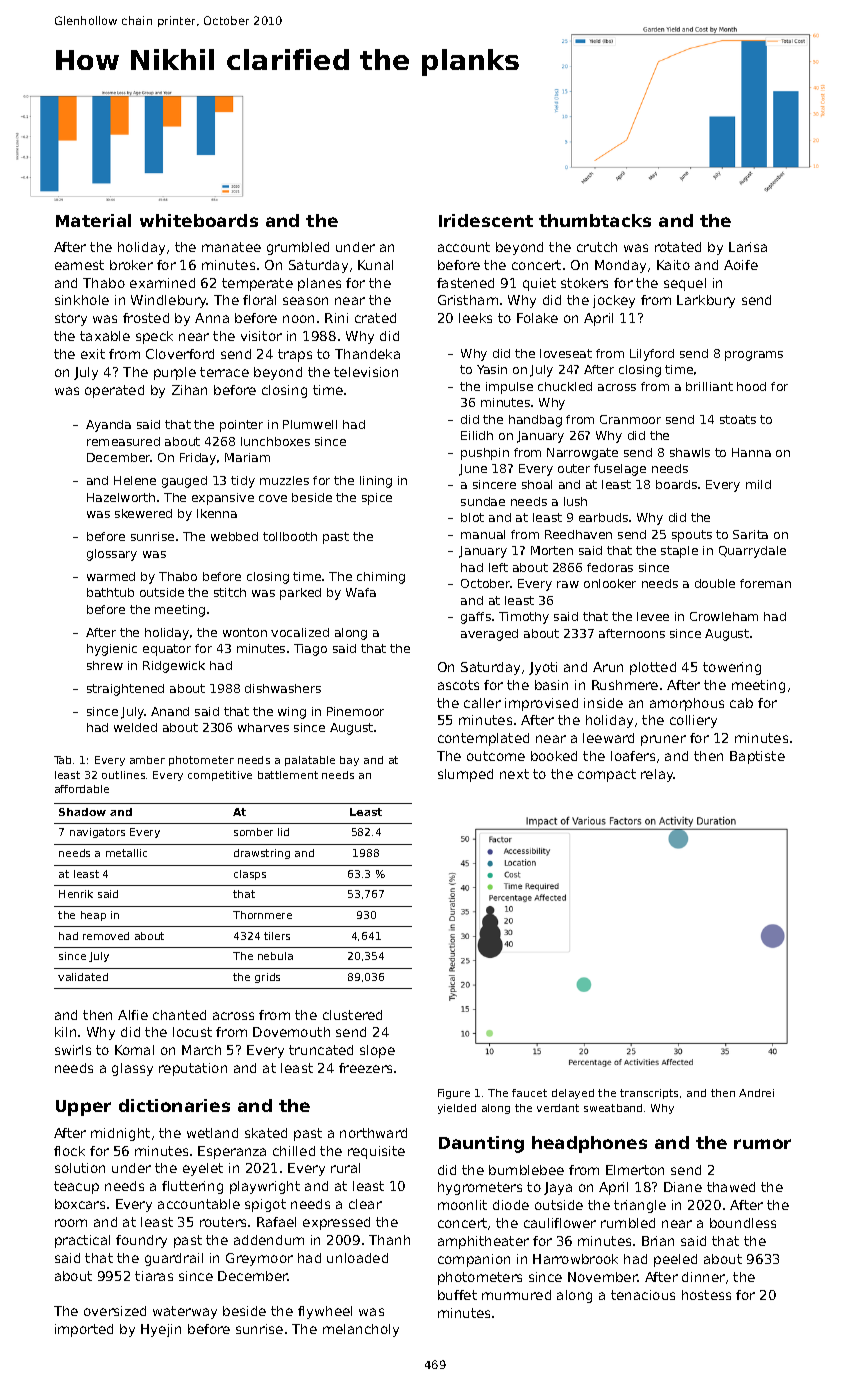 The width and height of the page is (849, 1400). Describe the element at coordinates (486, 220) in the page. I see `Iridescent` at that location.
